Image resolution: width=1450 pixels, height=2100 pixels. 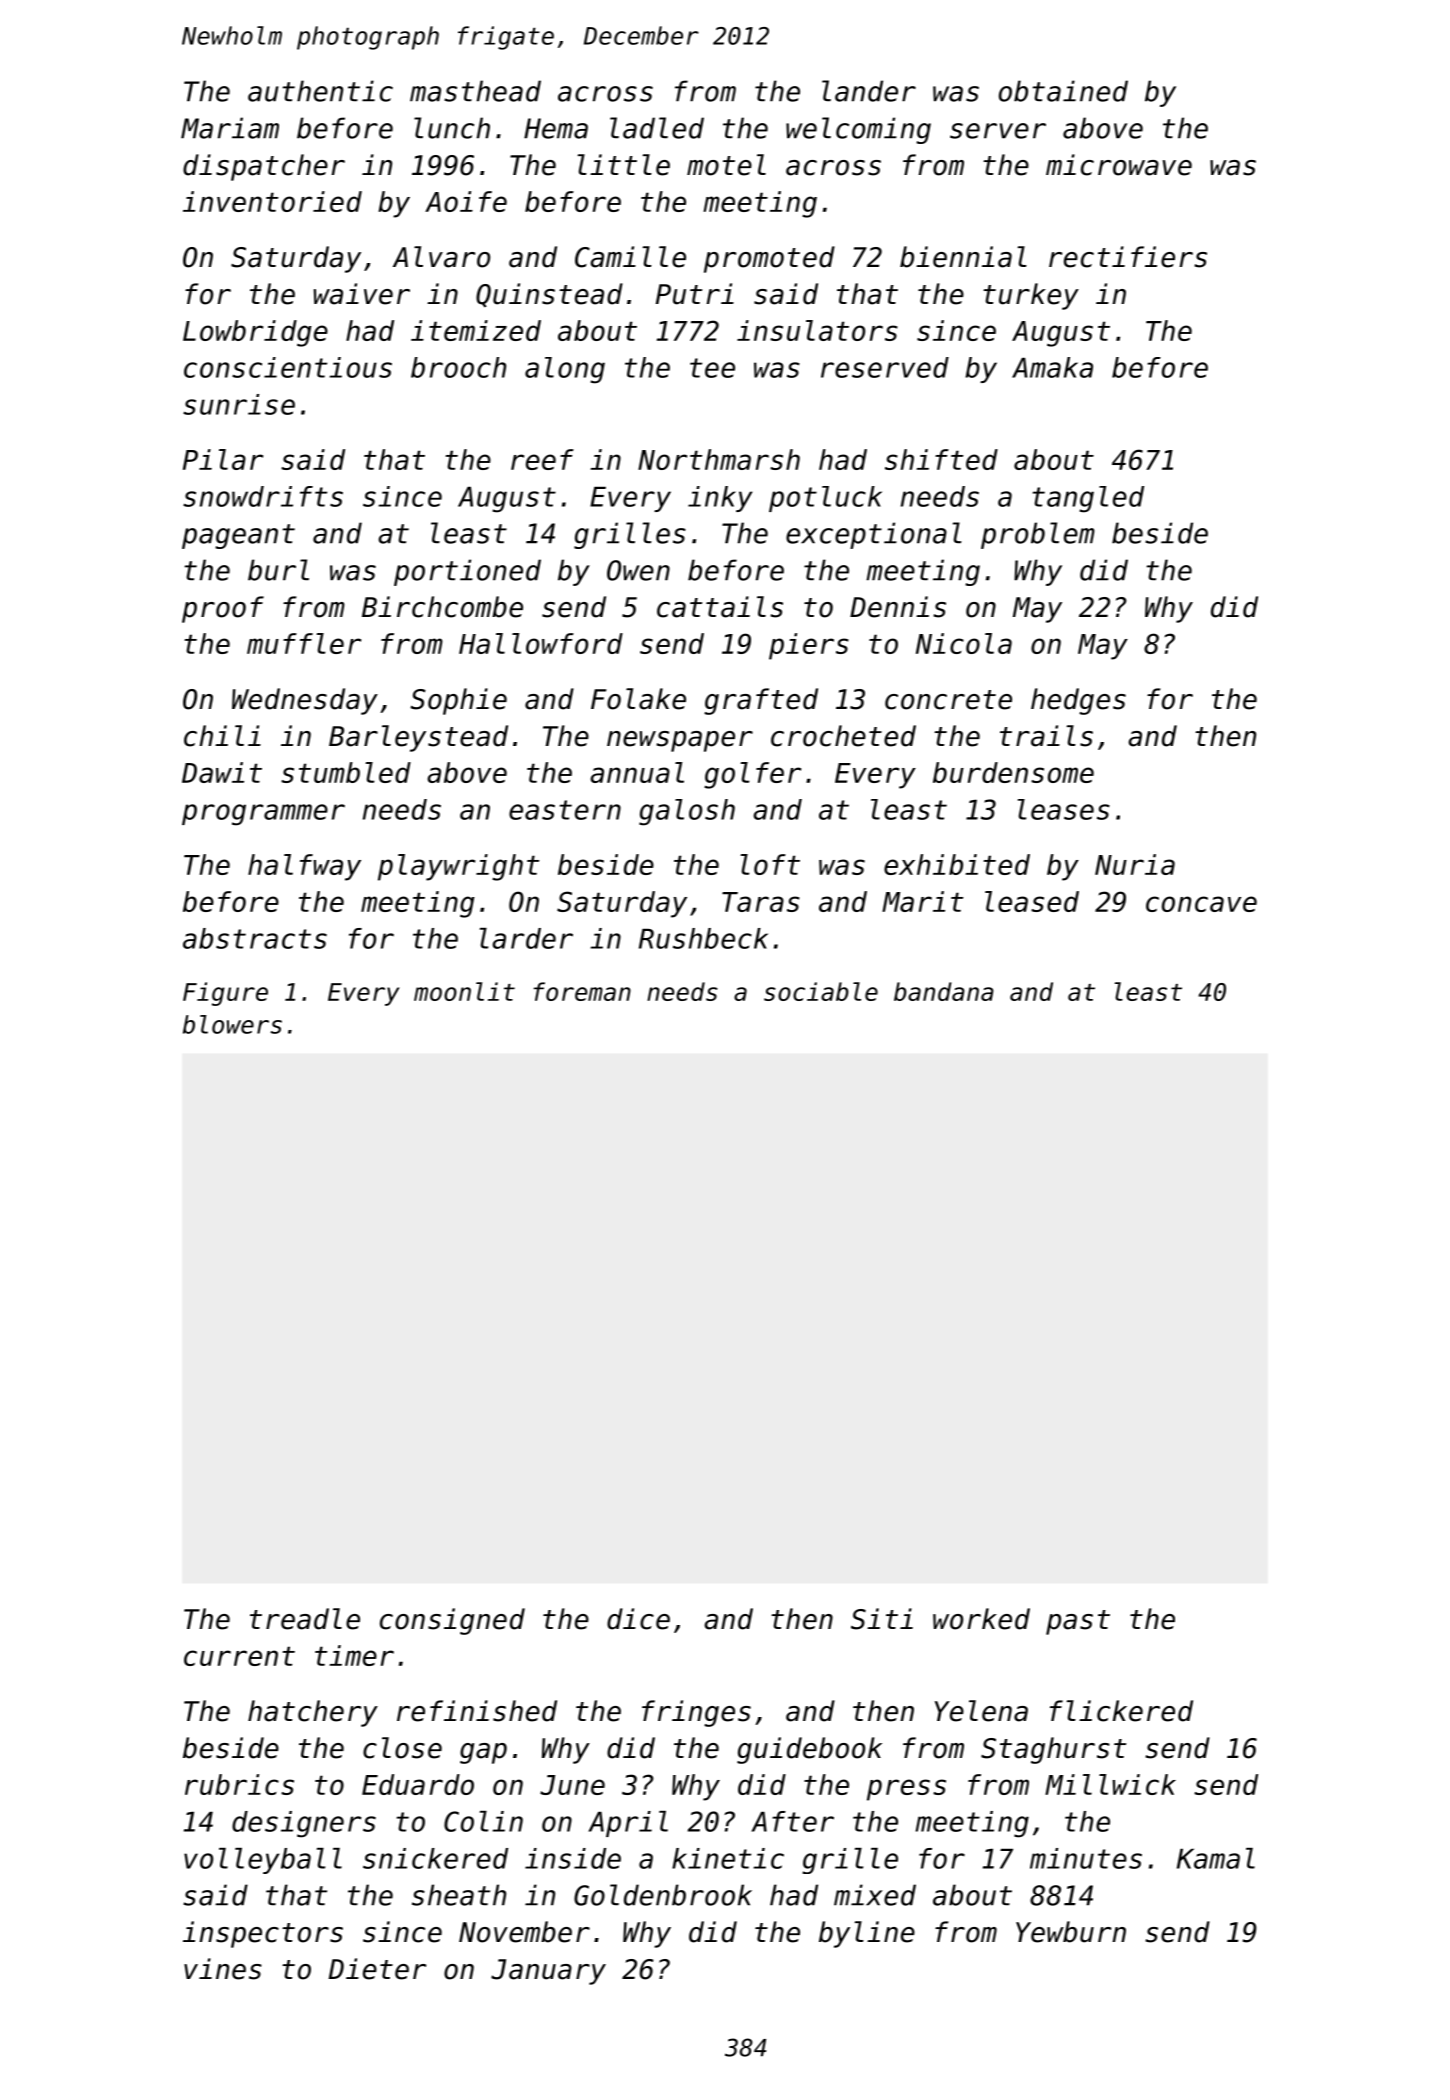 What do you see at coordinates (817, 330) in the screenshot?
I see `insulators` at bounding box center [817, 330].
